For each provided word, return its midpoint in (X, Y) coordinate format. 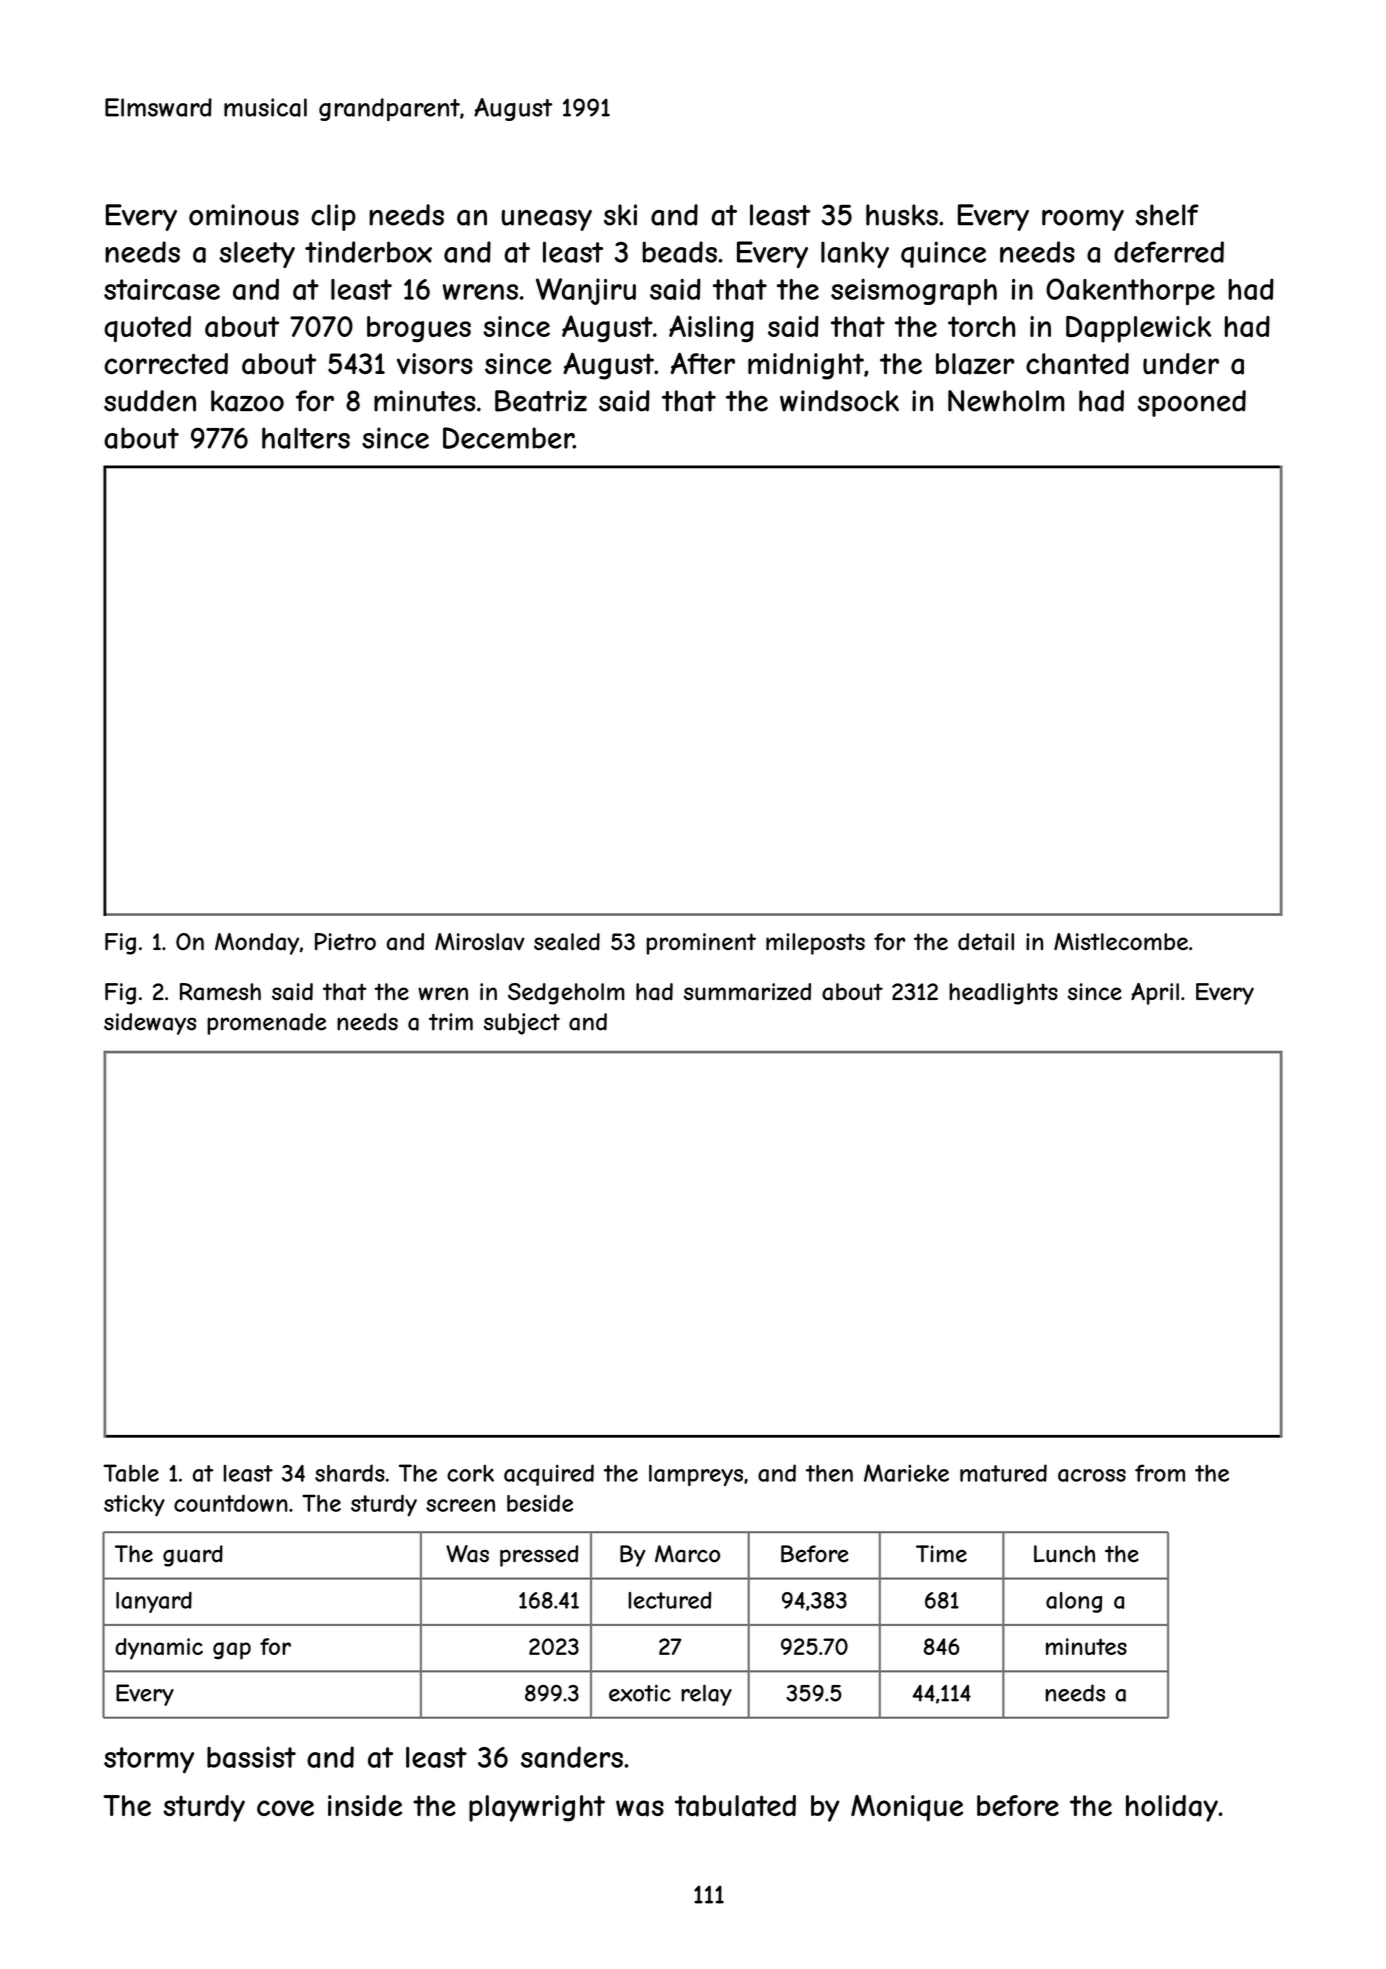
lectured (669, 1600)
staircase (162, 289)
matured (1003, 1473)
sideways (150, 1024)
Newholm (1006, 401)
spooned (1192, 403)
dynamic (159, 1649)
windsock (839, 401)
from (1160, 1473)
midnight (806, 366)
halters (306, 438)
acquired (549, 1475)
